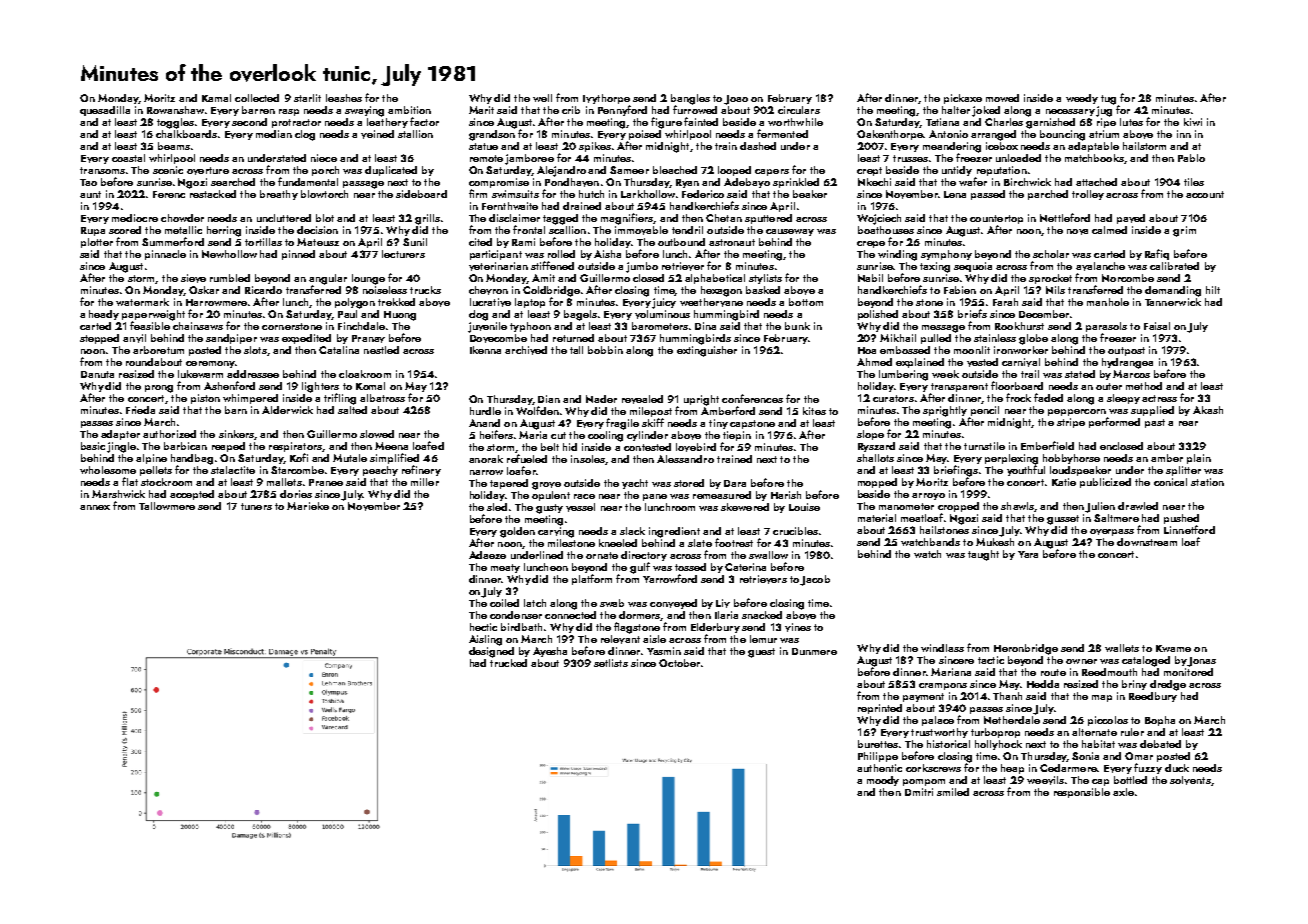 The width and height of the screenshot is (1308, 924). Describe the element at coordinates (883, 781) in the screenshot. I see `moody` at that location.
